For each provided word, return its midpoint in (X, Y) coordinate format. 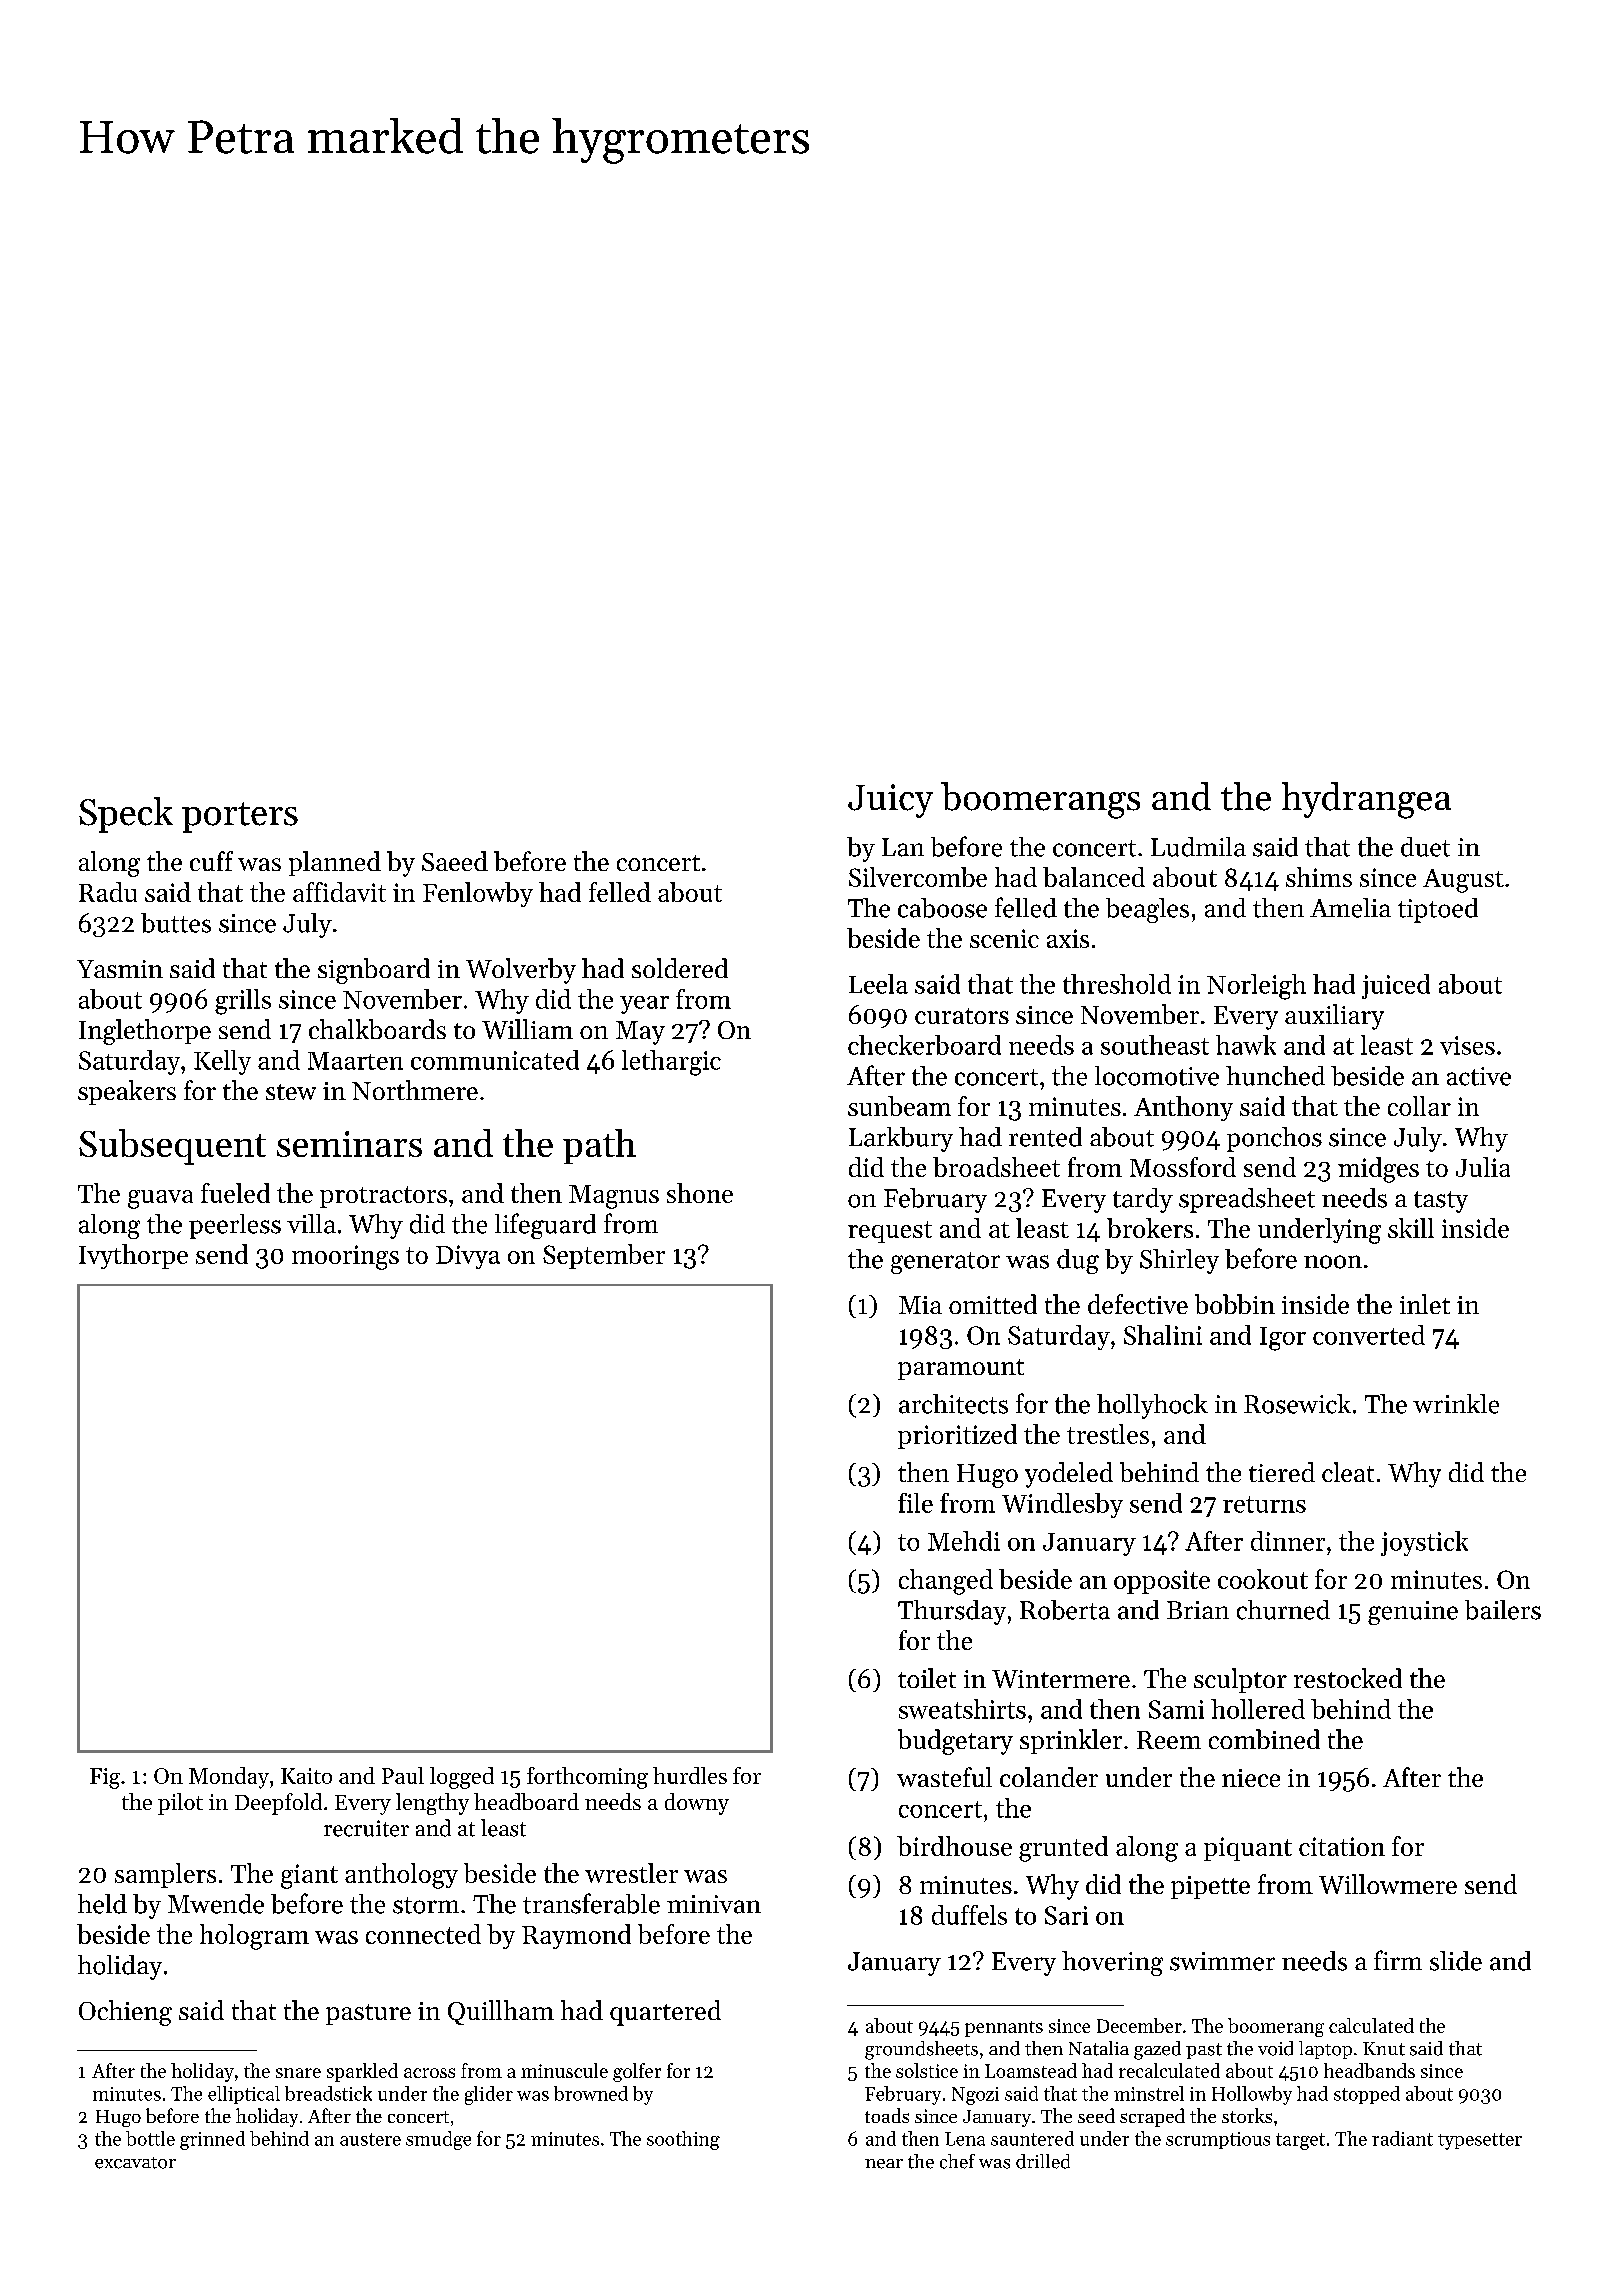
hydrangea (1366, 800)
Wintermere (1061, 1679)
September (604, 1256)
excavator (135, 2163)
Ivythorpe (133, 1256)
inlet (1425, 1304)
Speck (126, 815)
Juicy (890, 801)
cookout (1263, 1579)
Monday (229, 1778)
